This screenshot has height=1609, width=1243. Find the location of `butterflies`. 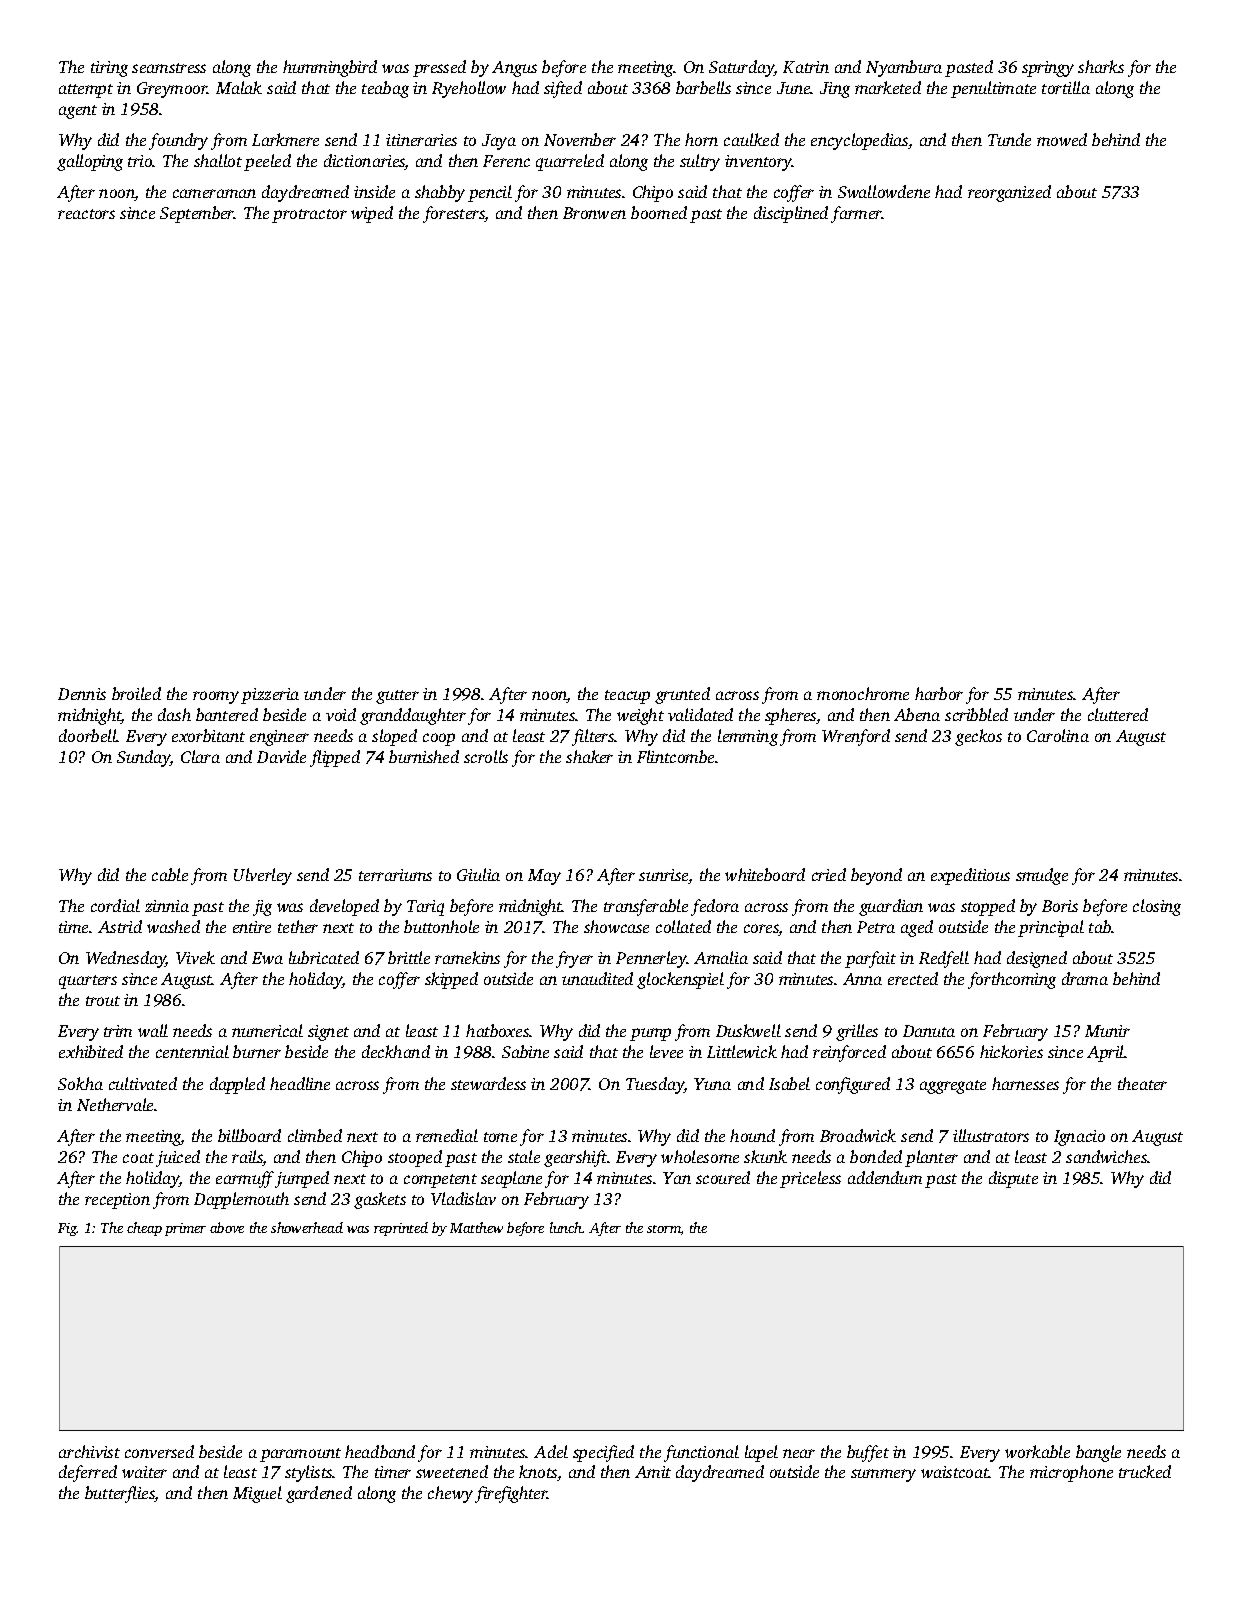

butterflies is located at coordinates (120, 1494).
